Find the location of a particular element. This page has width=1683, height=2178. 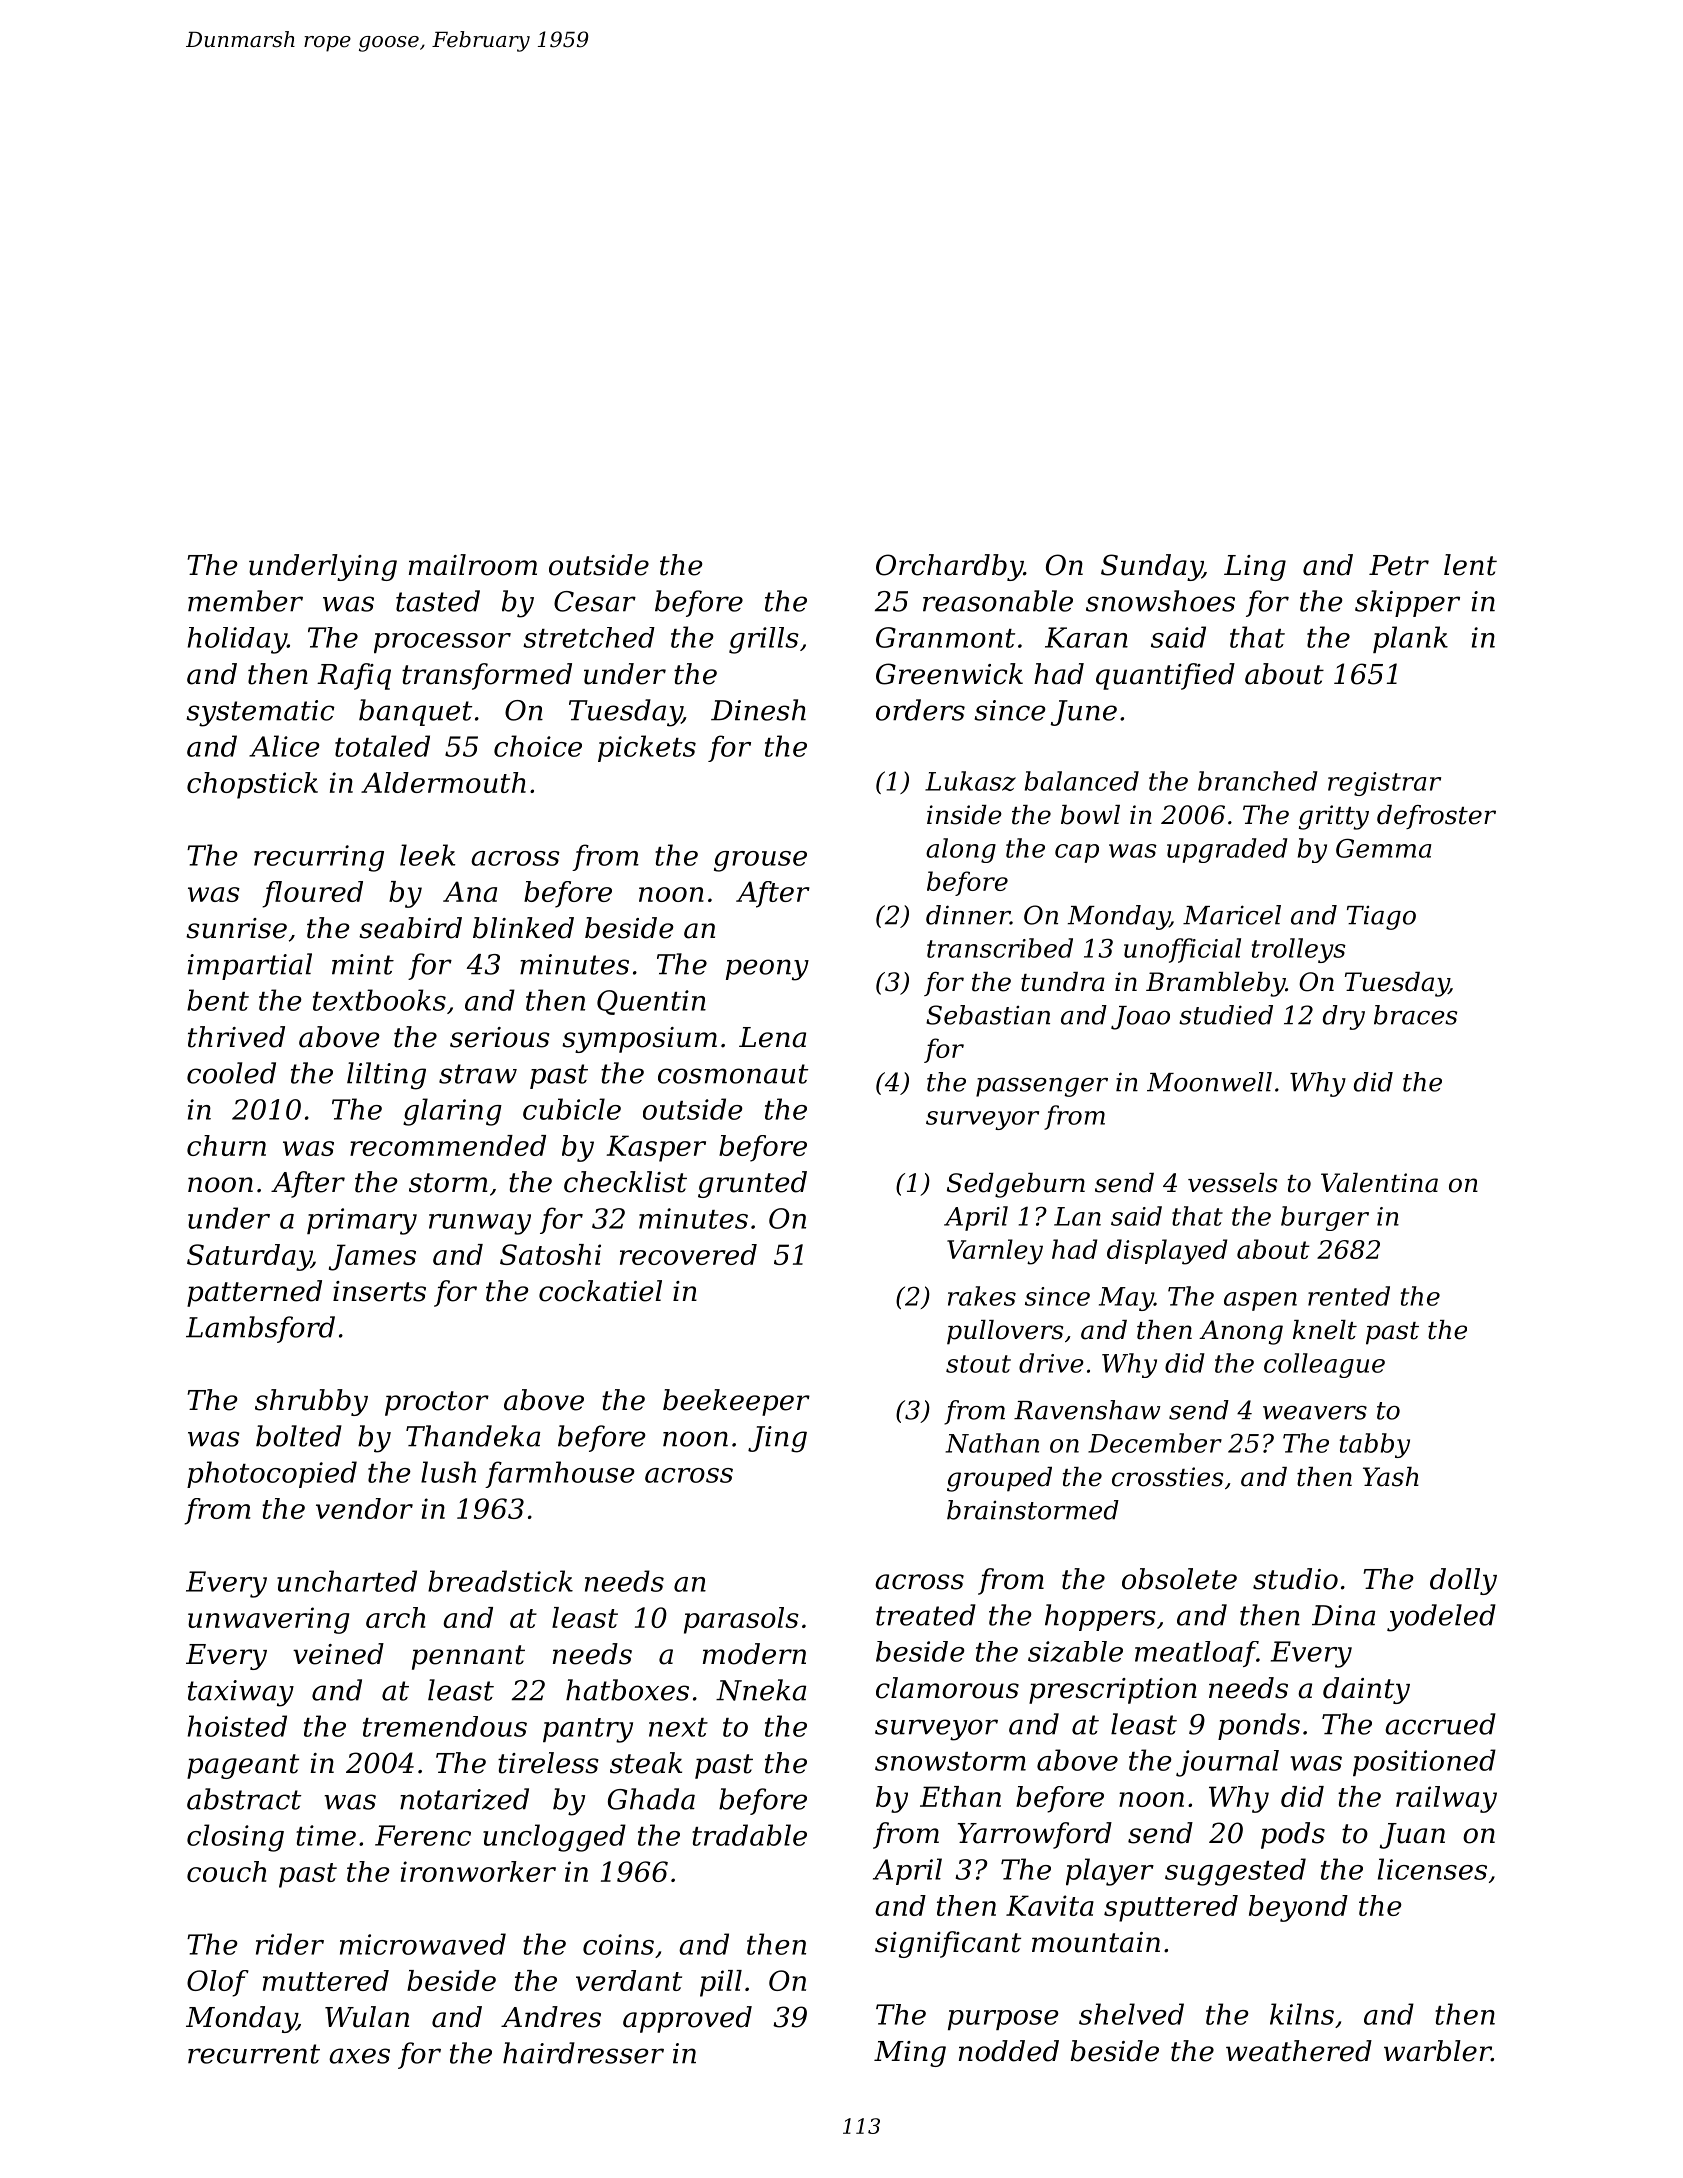

plank is located at coordinates (1410, 639).
